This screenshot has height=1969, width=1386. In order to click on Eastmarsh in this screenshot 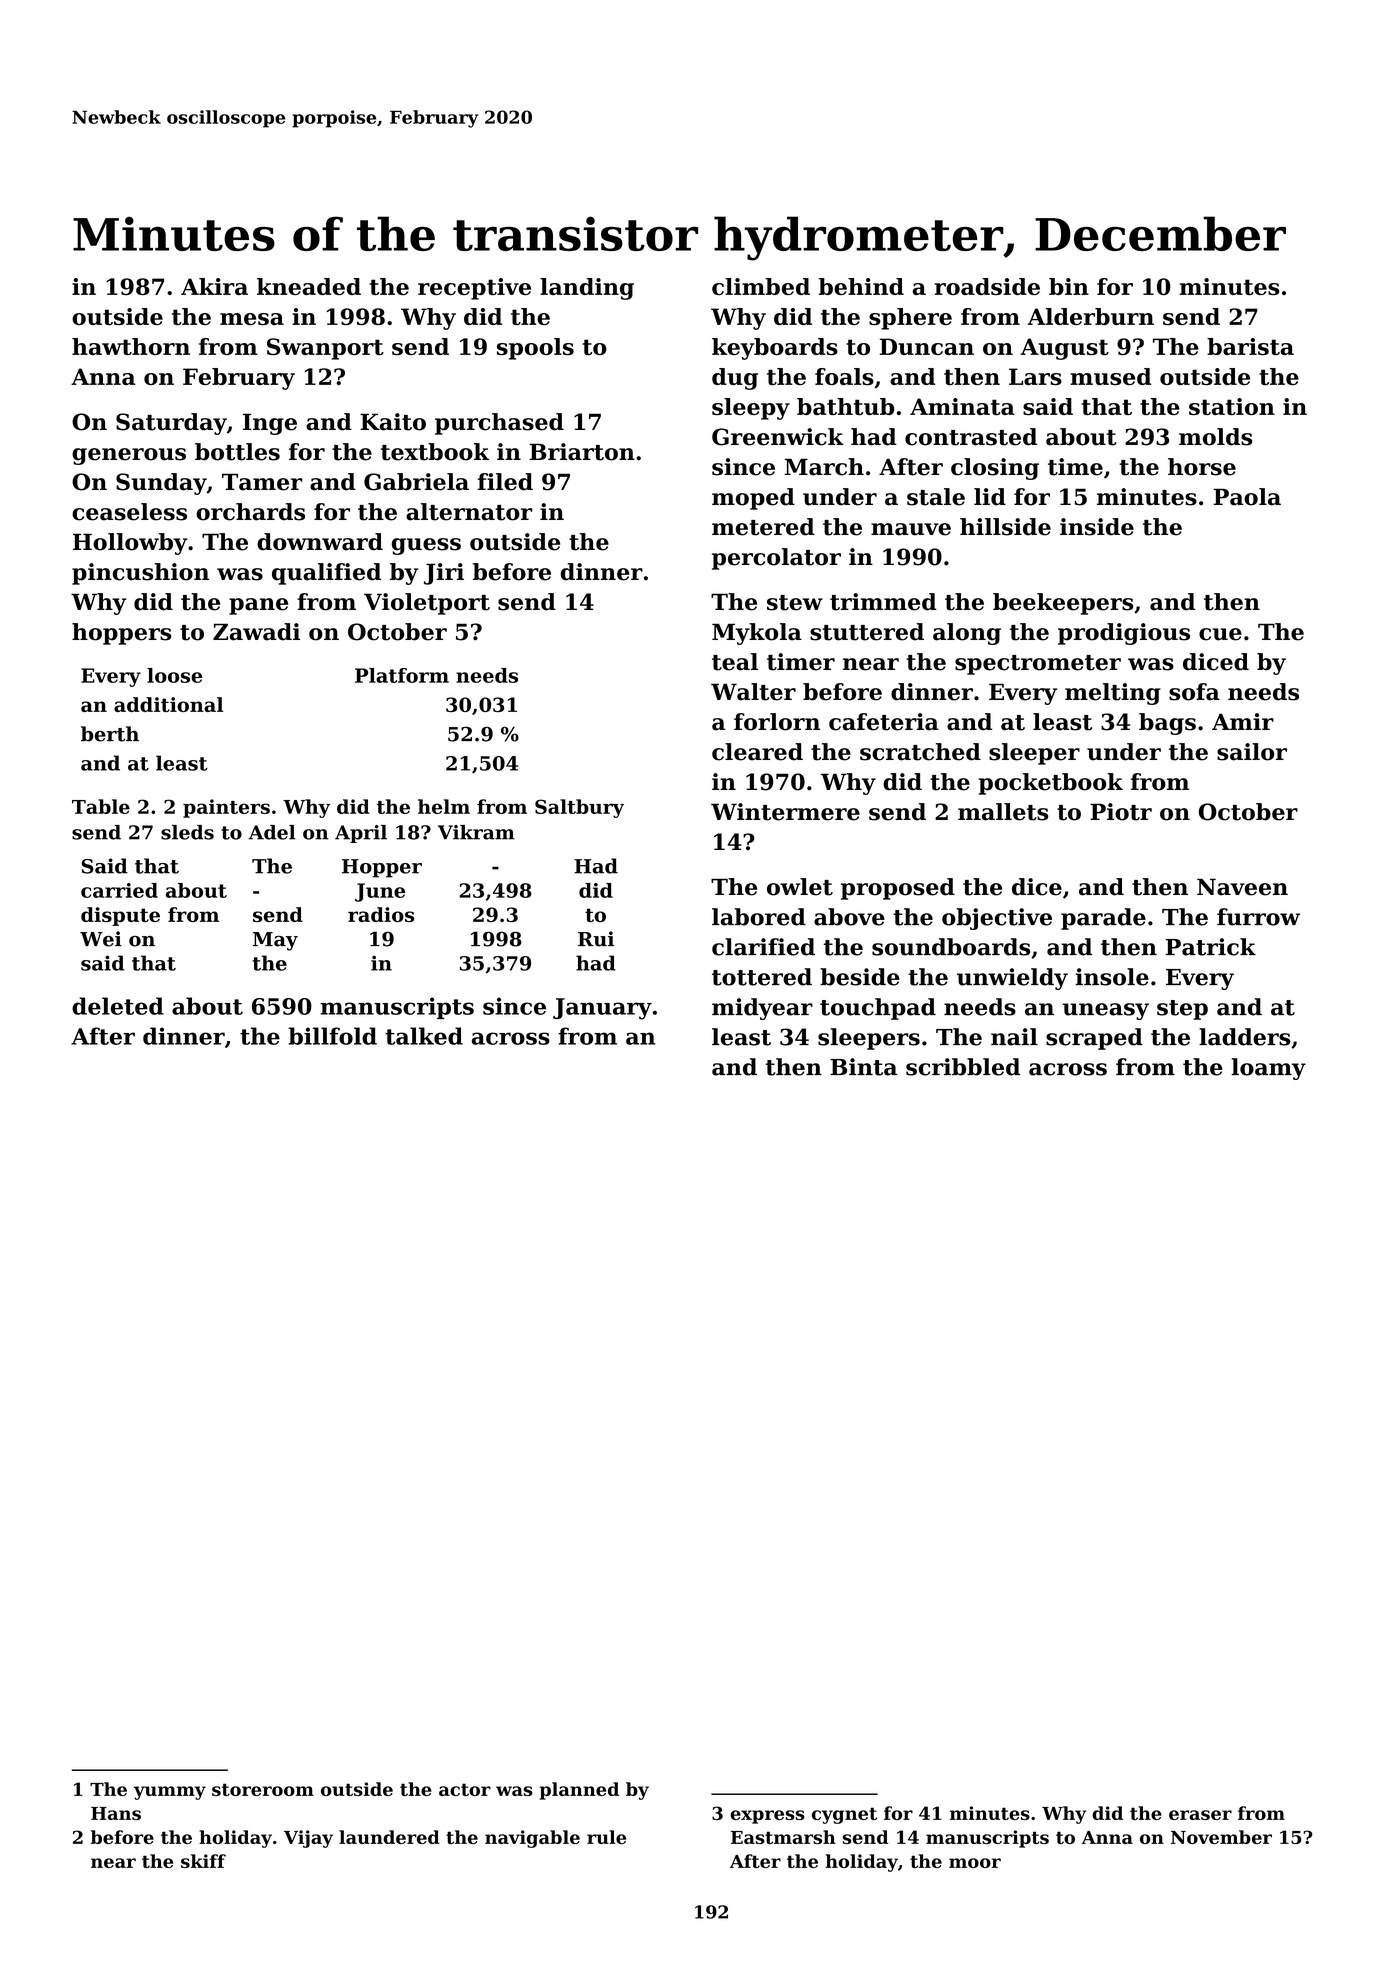, I will do `click(783, 1837)`.
